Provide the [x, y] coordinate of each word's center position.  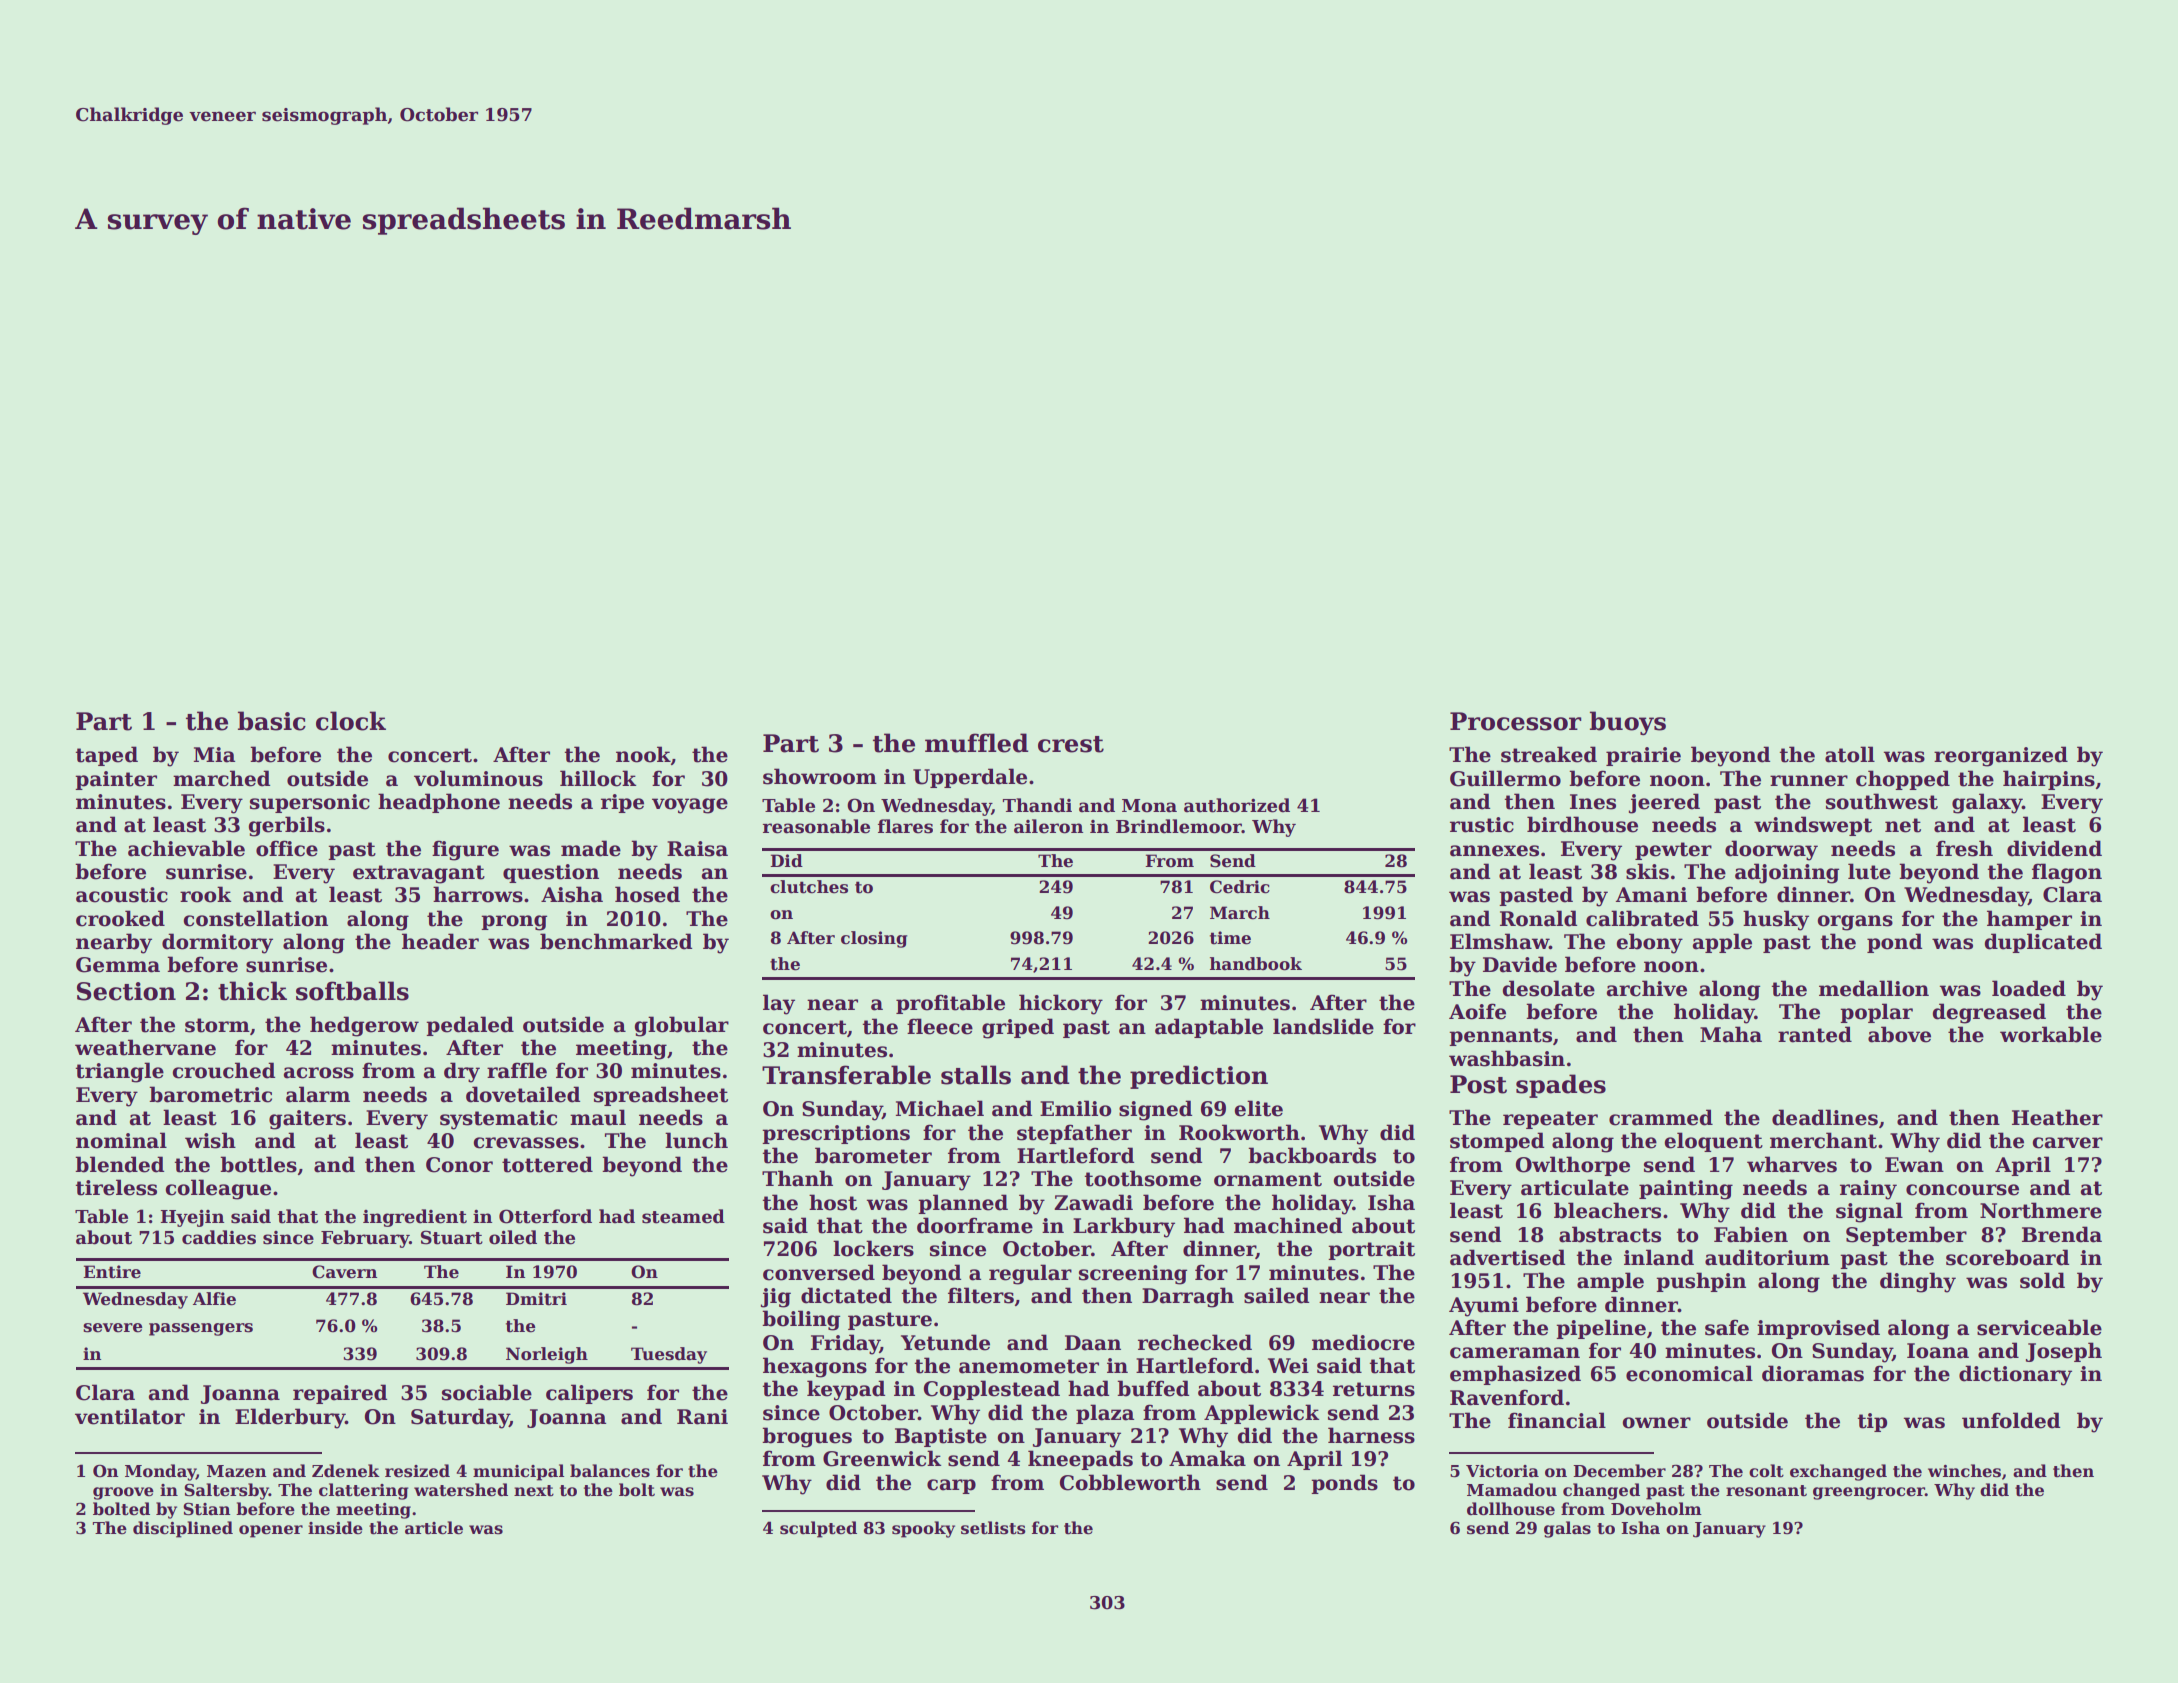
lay [779, 1004]
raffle [517, 1070]
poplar [1876, 1013]
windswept [1813, 826]
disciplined [183, 1529]
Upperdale [970, 778]
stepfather [1074, 1134]
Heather [2057, 1117]
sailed [1276, 1295]
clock [351, 721]
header [440, 941]
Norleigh [547, 1355]
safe [1727, 1327]
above [1899, 1034]
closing [874, 939]
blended [119, 1164]
